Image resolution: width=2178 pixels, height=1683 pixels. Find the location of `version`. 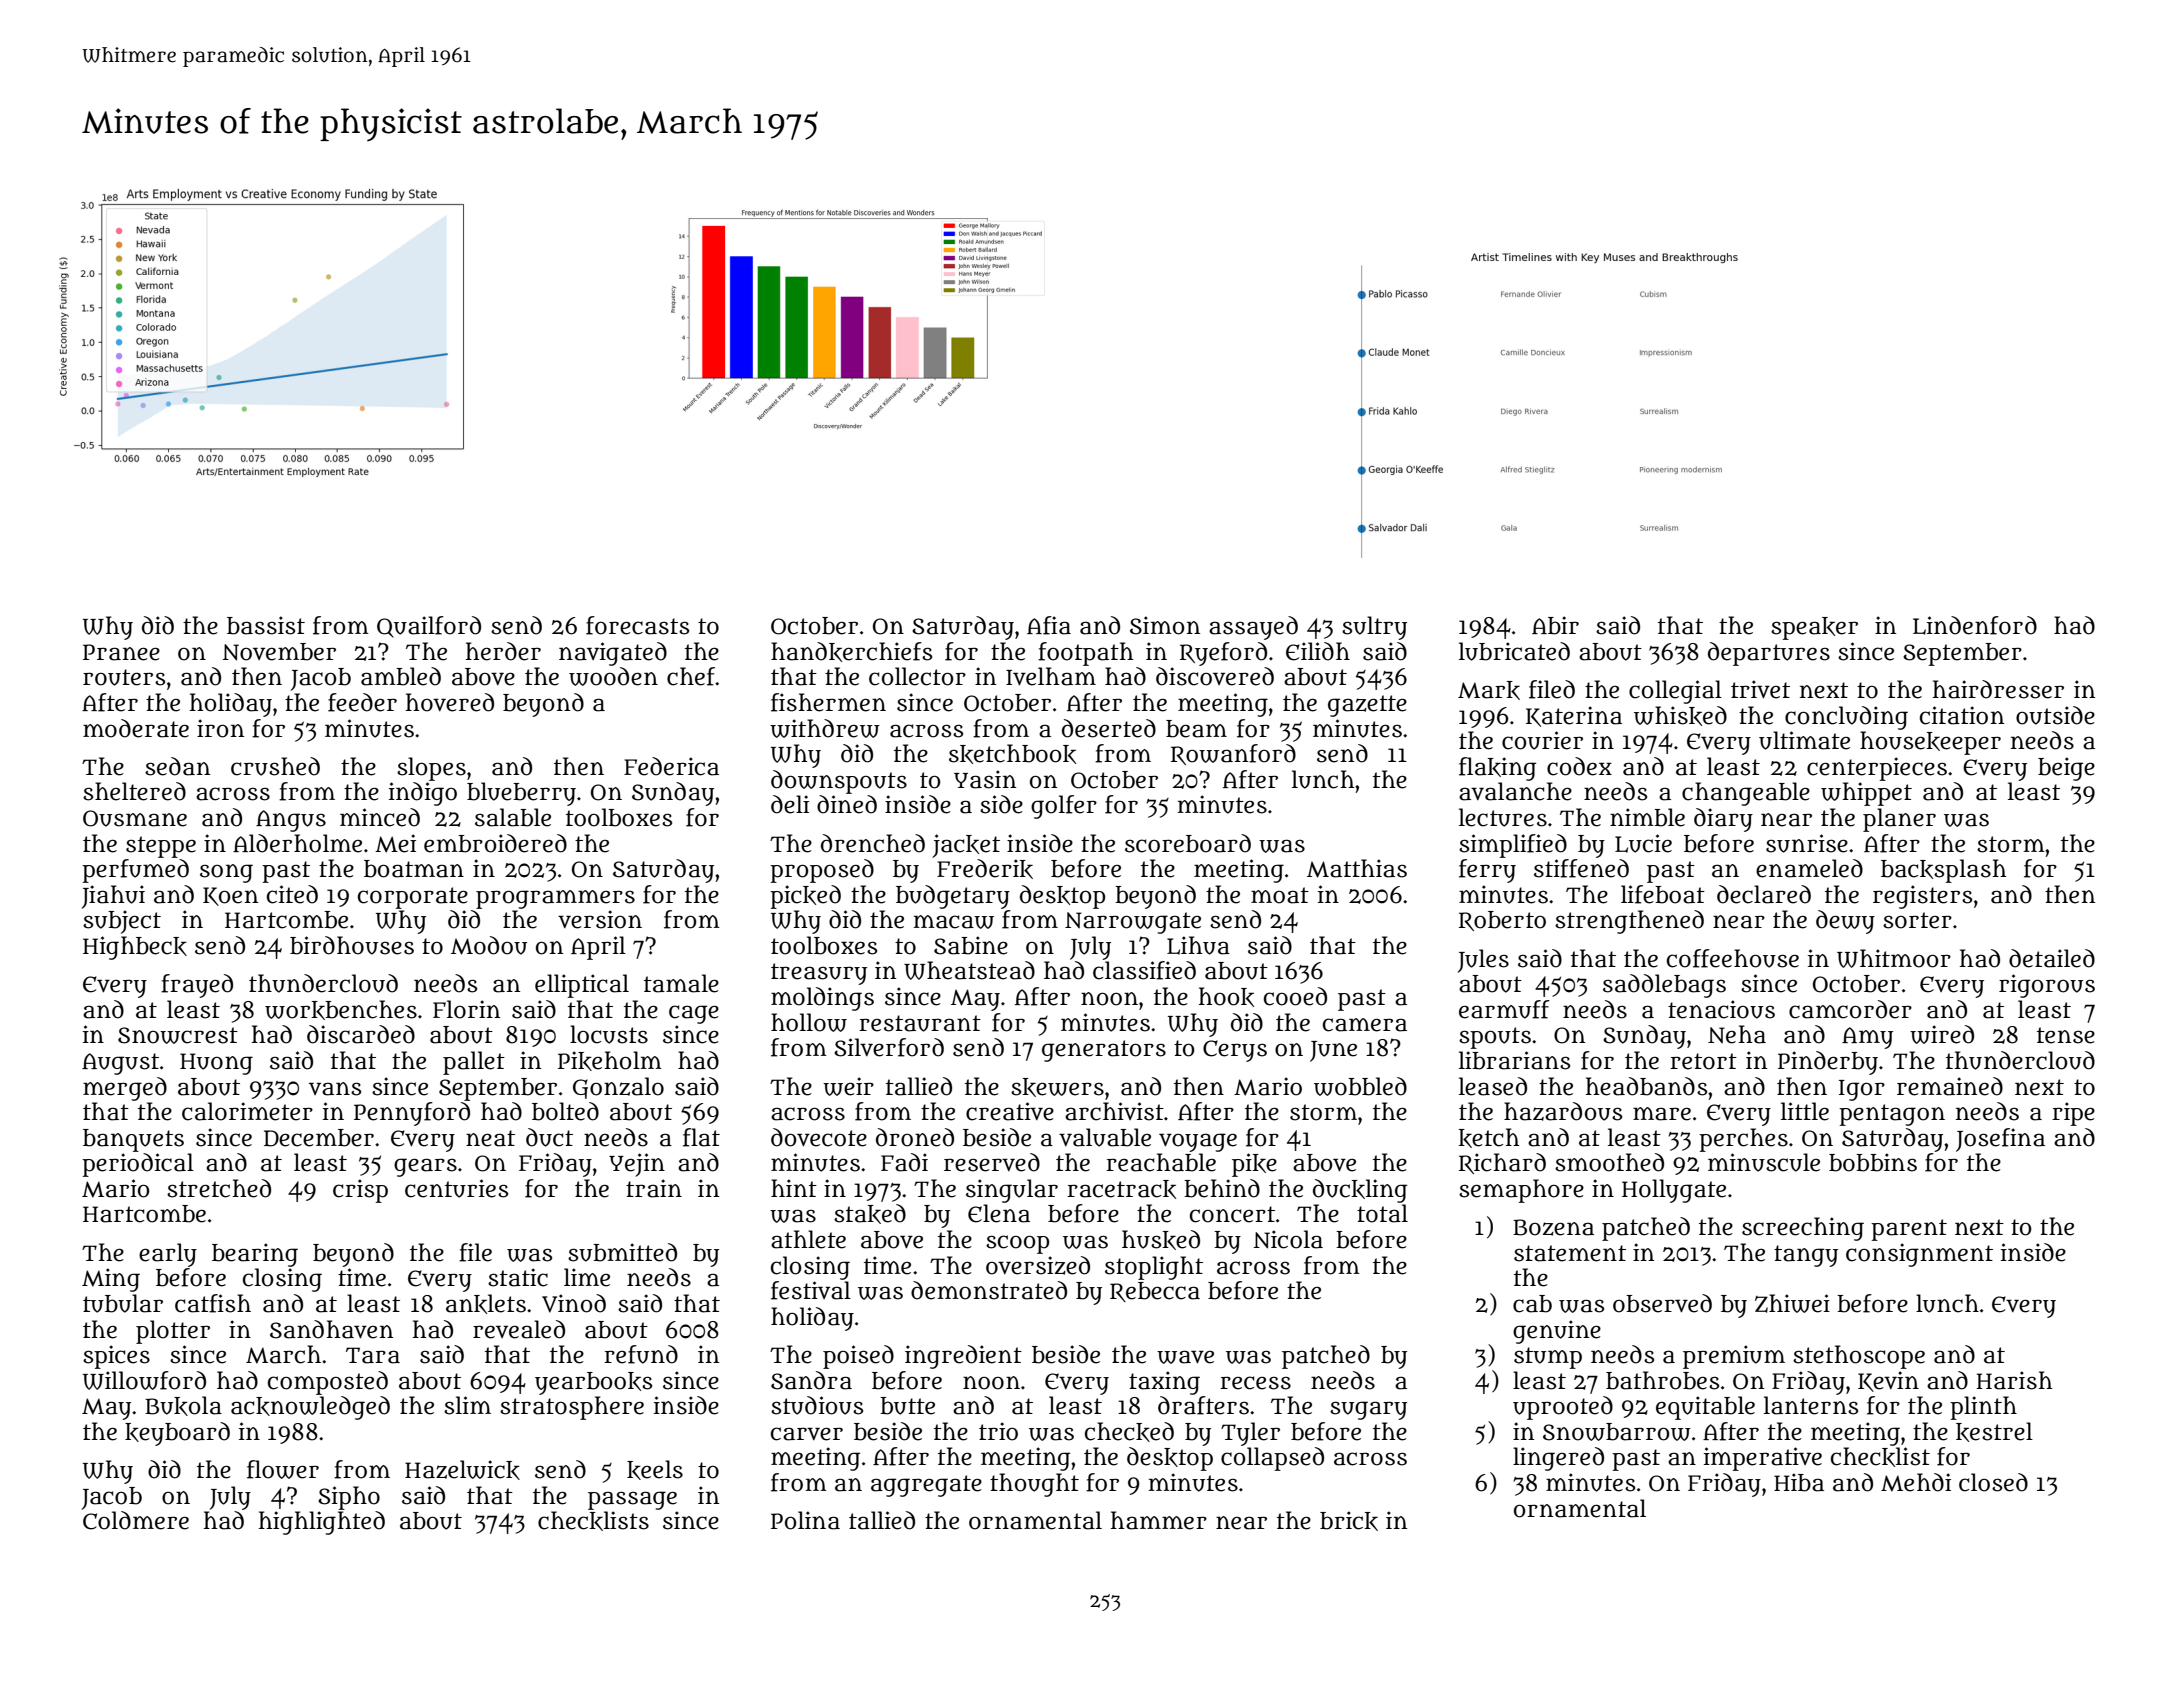

version is located at coordinates (600, 919).
